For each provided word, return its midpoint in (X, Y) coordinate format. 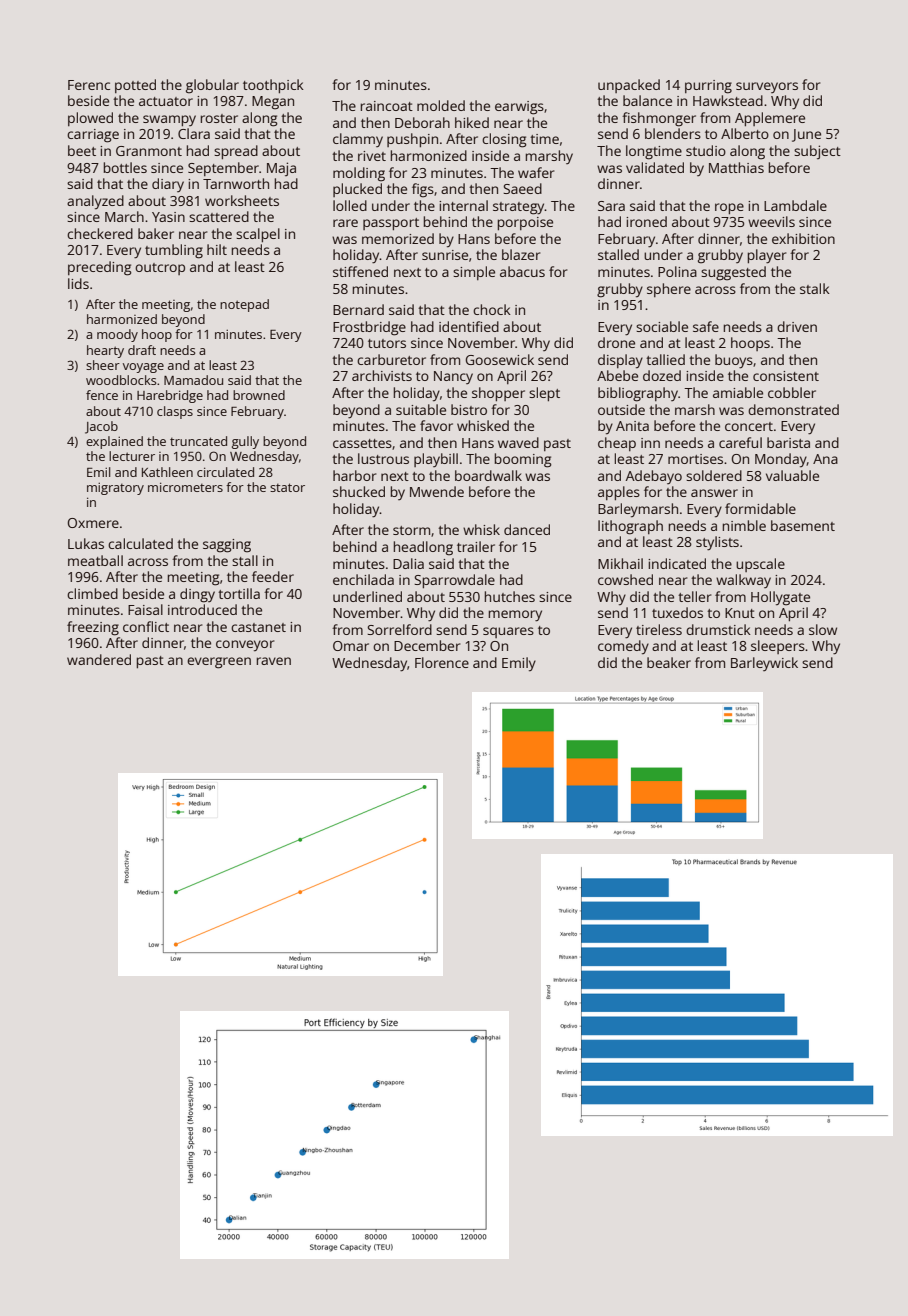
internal (463, 205)
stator (287, 487)
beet (82, 150)
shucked (359, 491)
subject (817, 152)
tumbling (174, 251)
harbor (354, 475)
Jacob (101, 427)
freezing (93, 628)
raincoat (387, 106)
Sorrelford (399, 629)
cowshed (625, 579)
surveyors (767, 87)
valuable (792, 475)
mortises (695, 459)
